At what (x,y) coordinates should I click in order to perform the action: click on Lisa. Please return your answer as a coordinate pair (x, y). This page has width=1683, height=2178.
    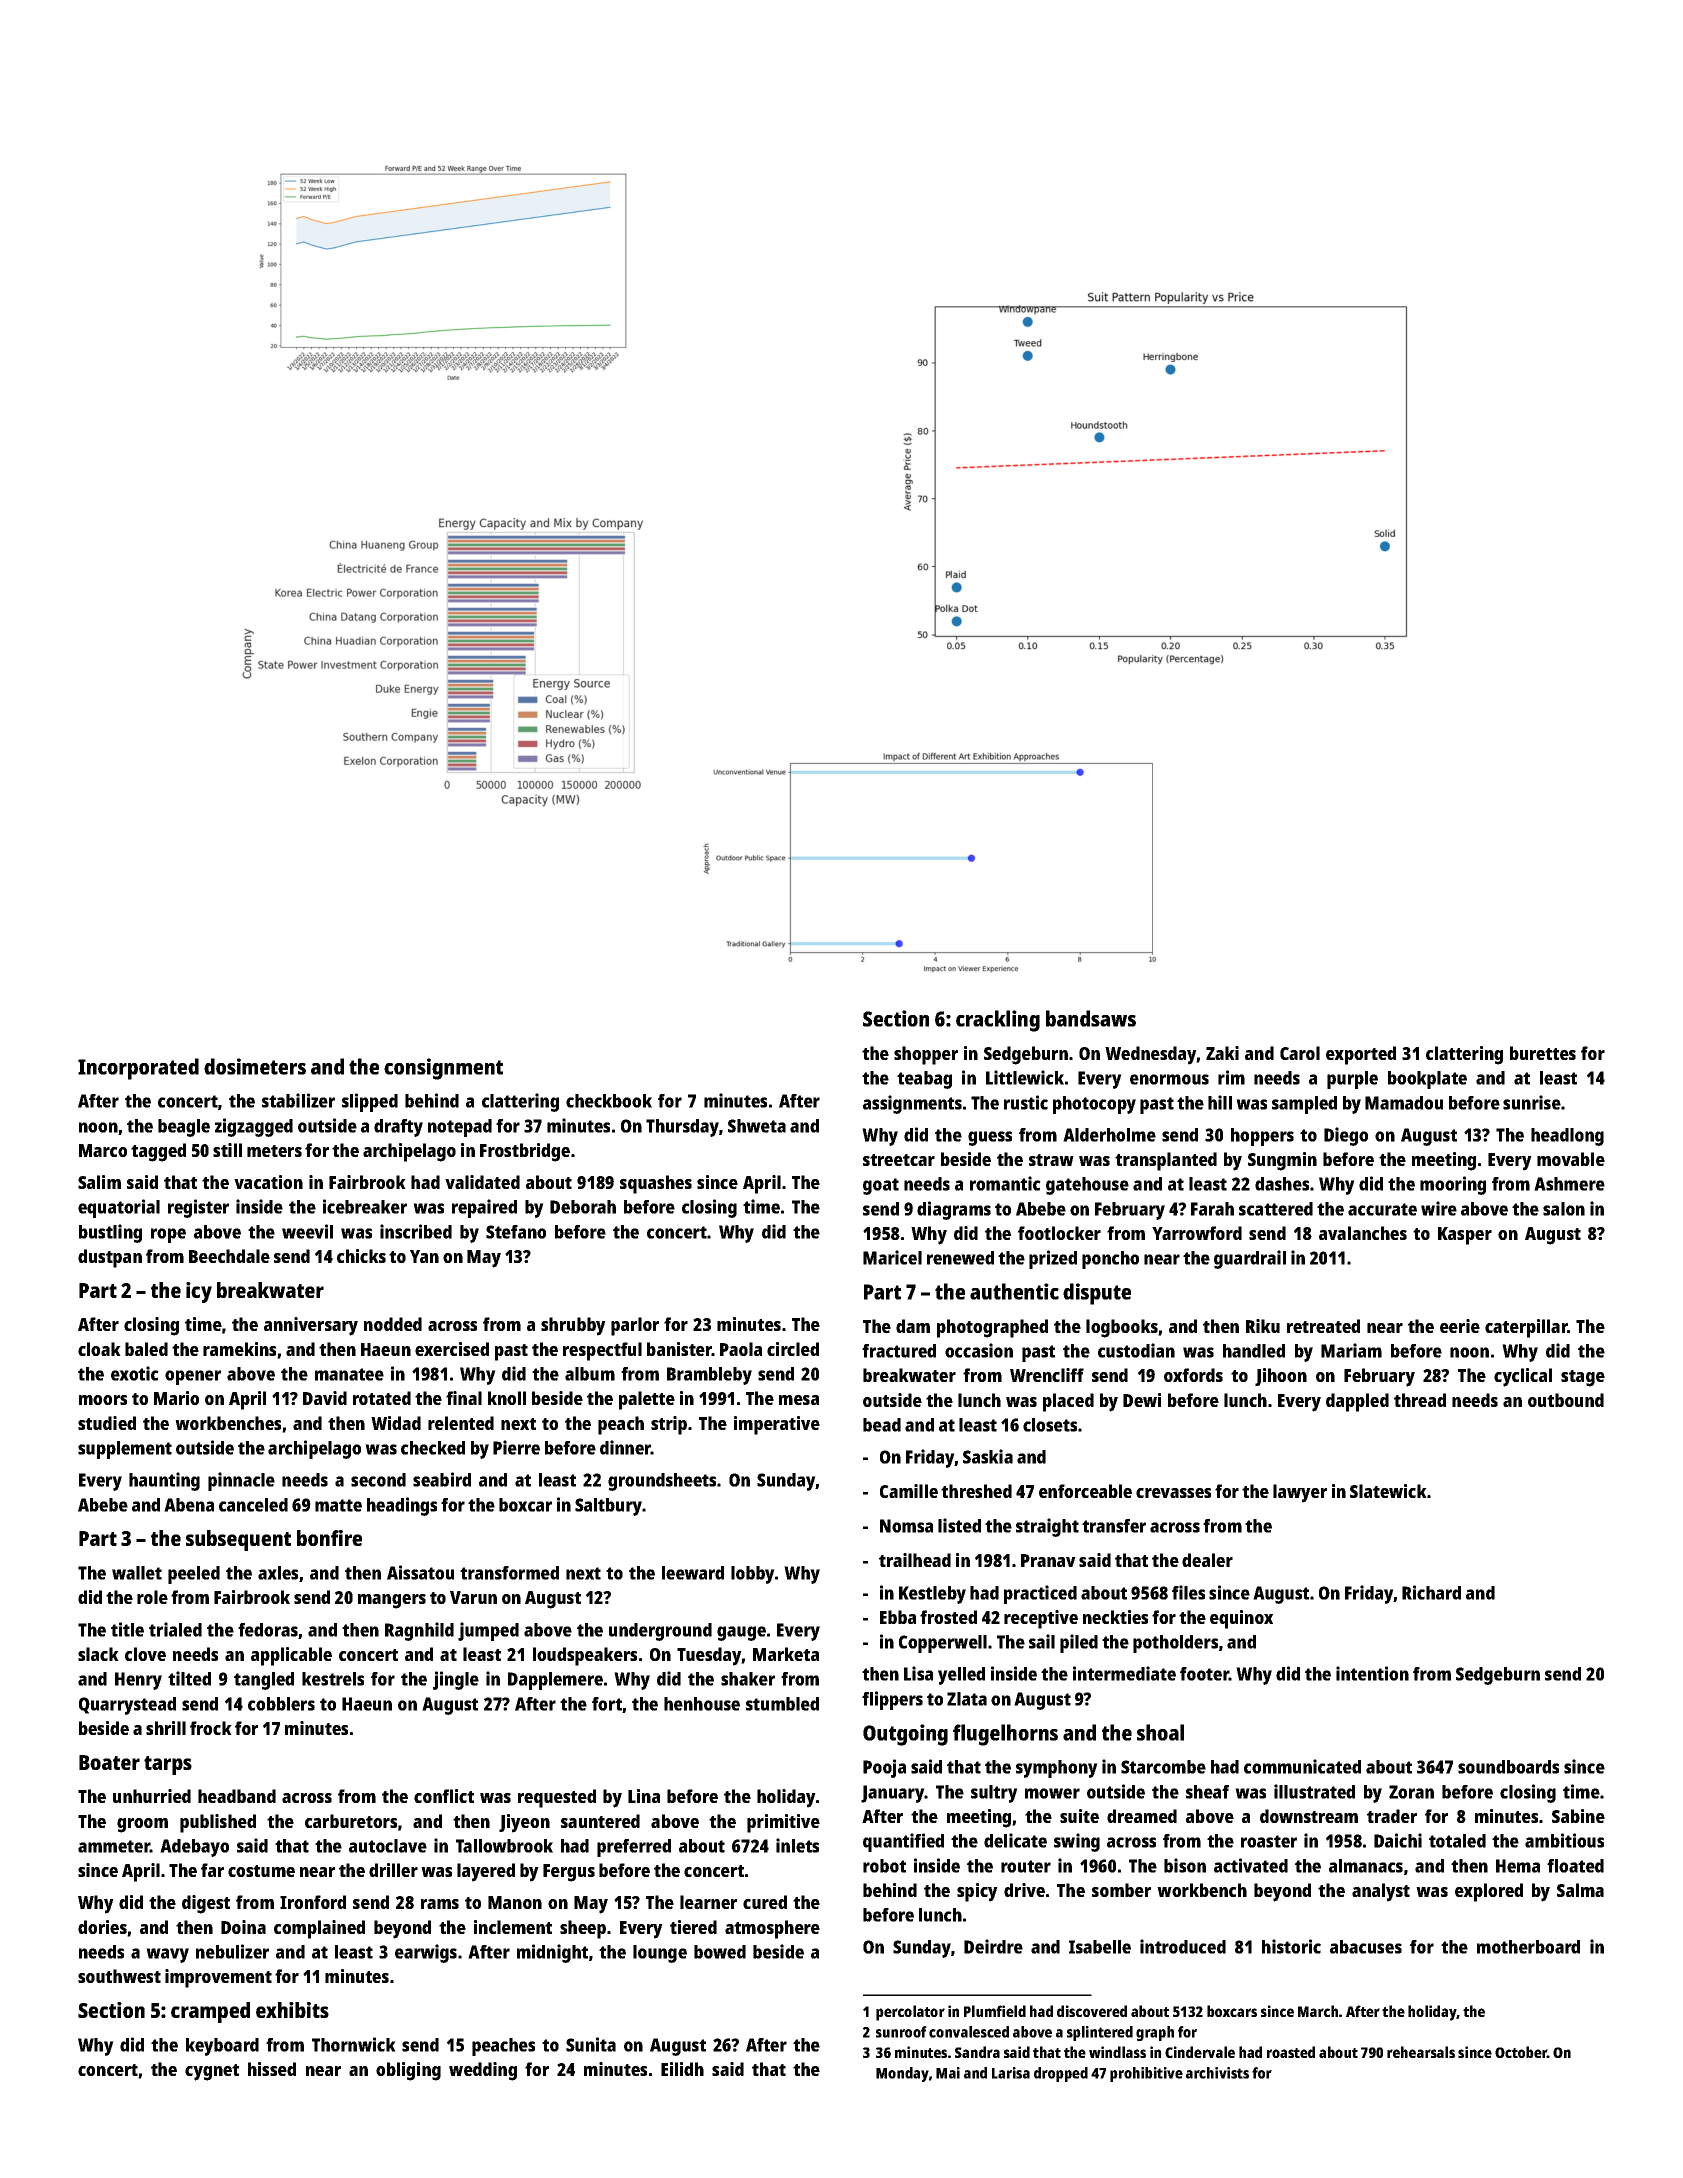
    Looking at the image, I should click on (918, 1673).
